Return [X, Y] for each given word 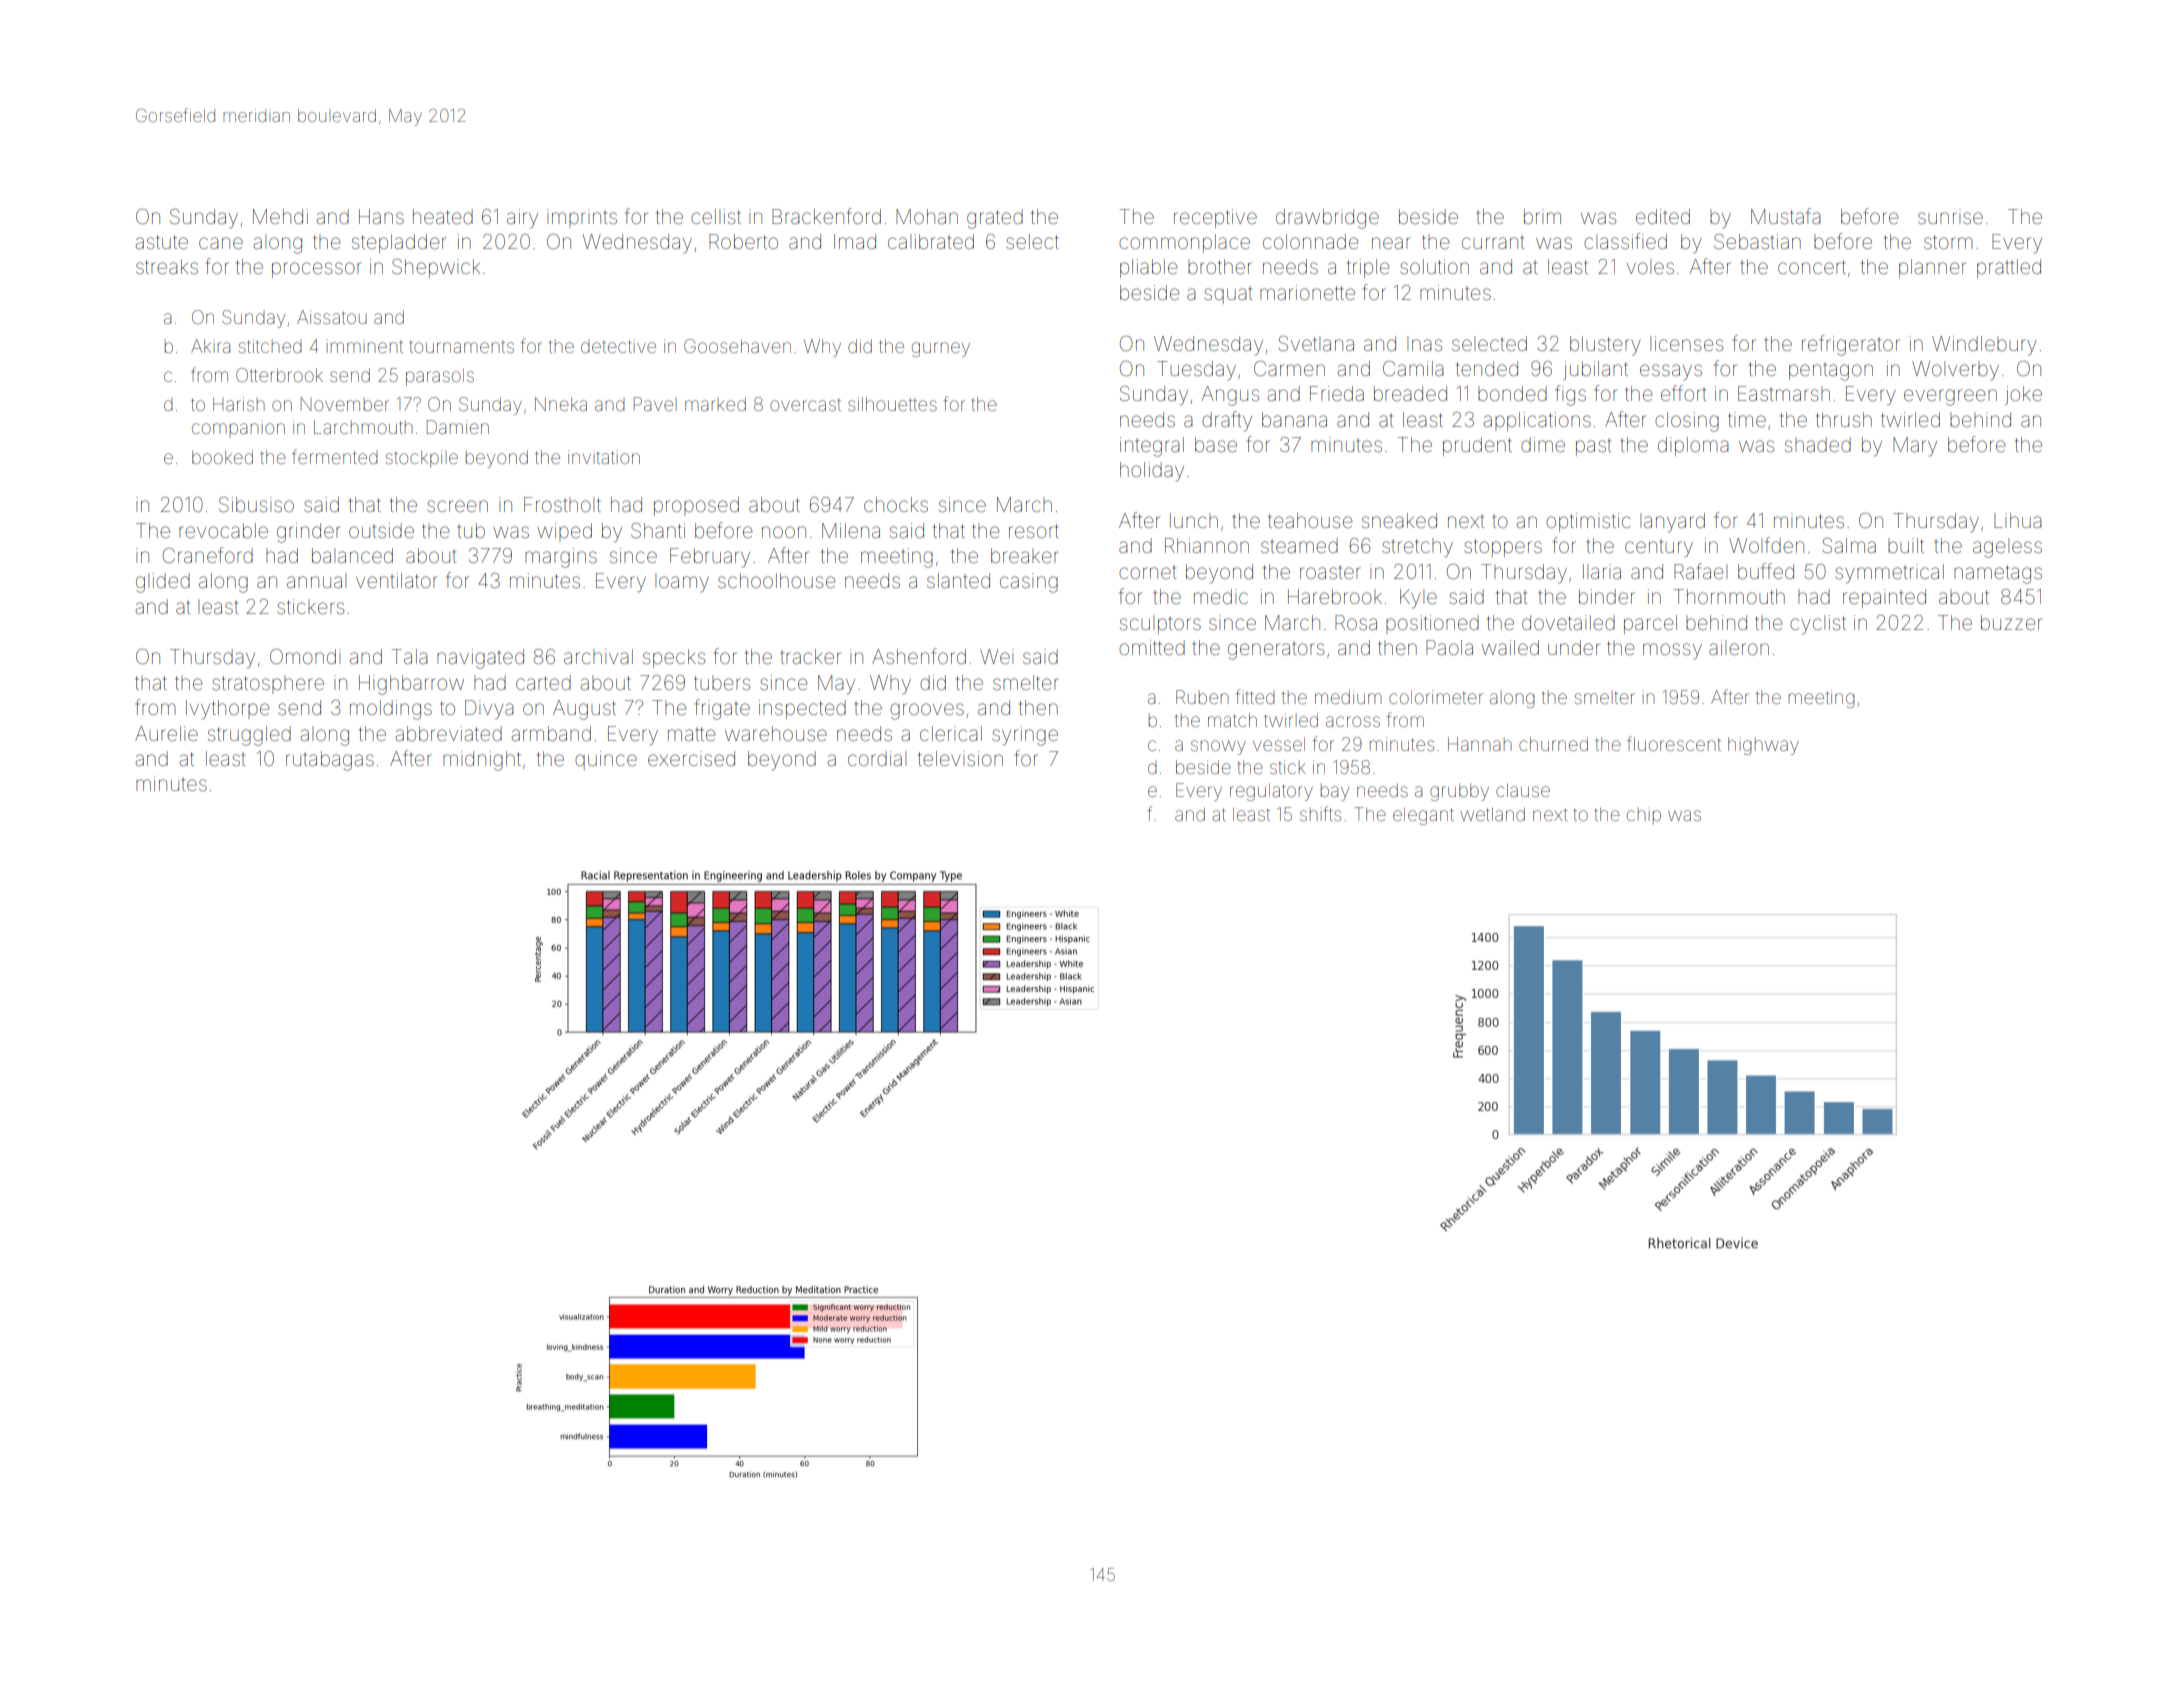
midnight [482, 761]
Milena [851, 530]
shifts [1320, 813]
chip [1644, 816]
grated [995, 219]
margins [561, 558]
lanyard [1672, 523]
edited [1663, 216]
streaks [167, 266]
